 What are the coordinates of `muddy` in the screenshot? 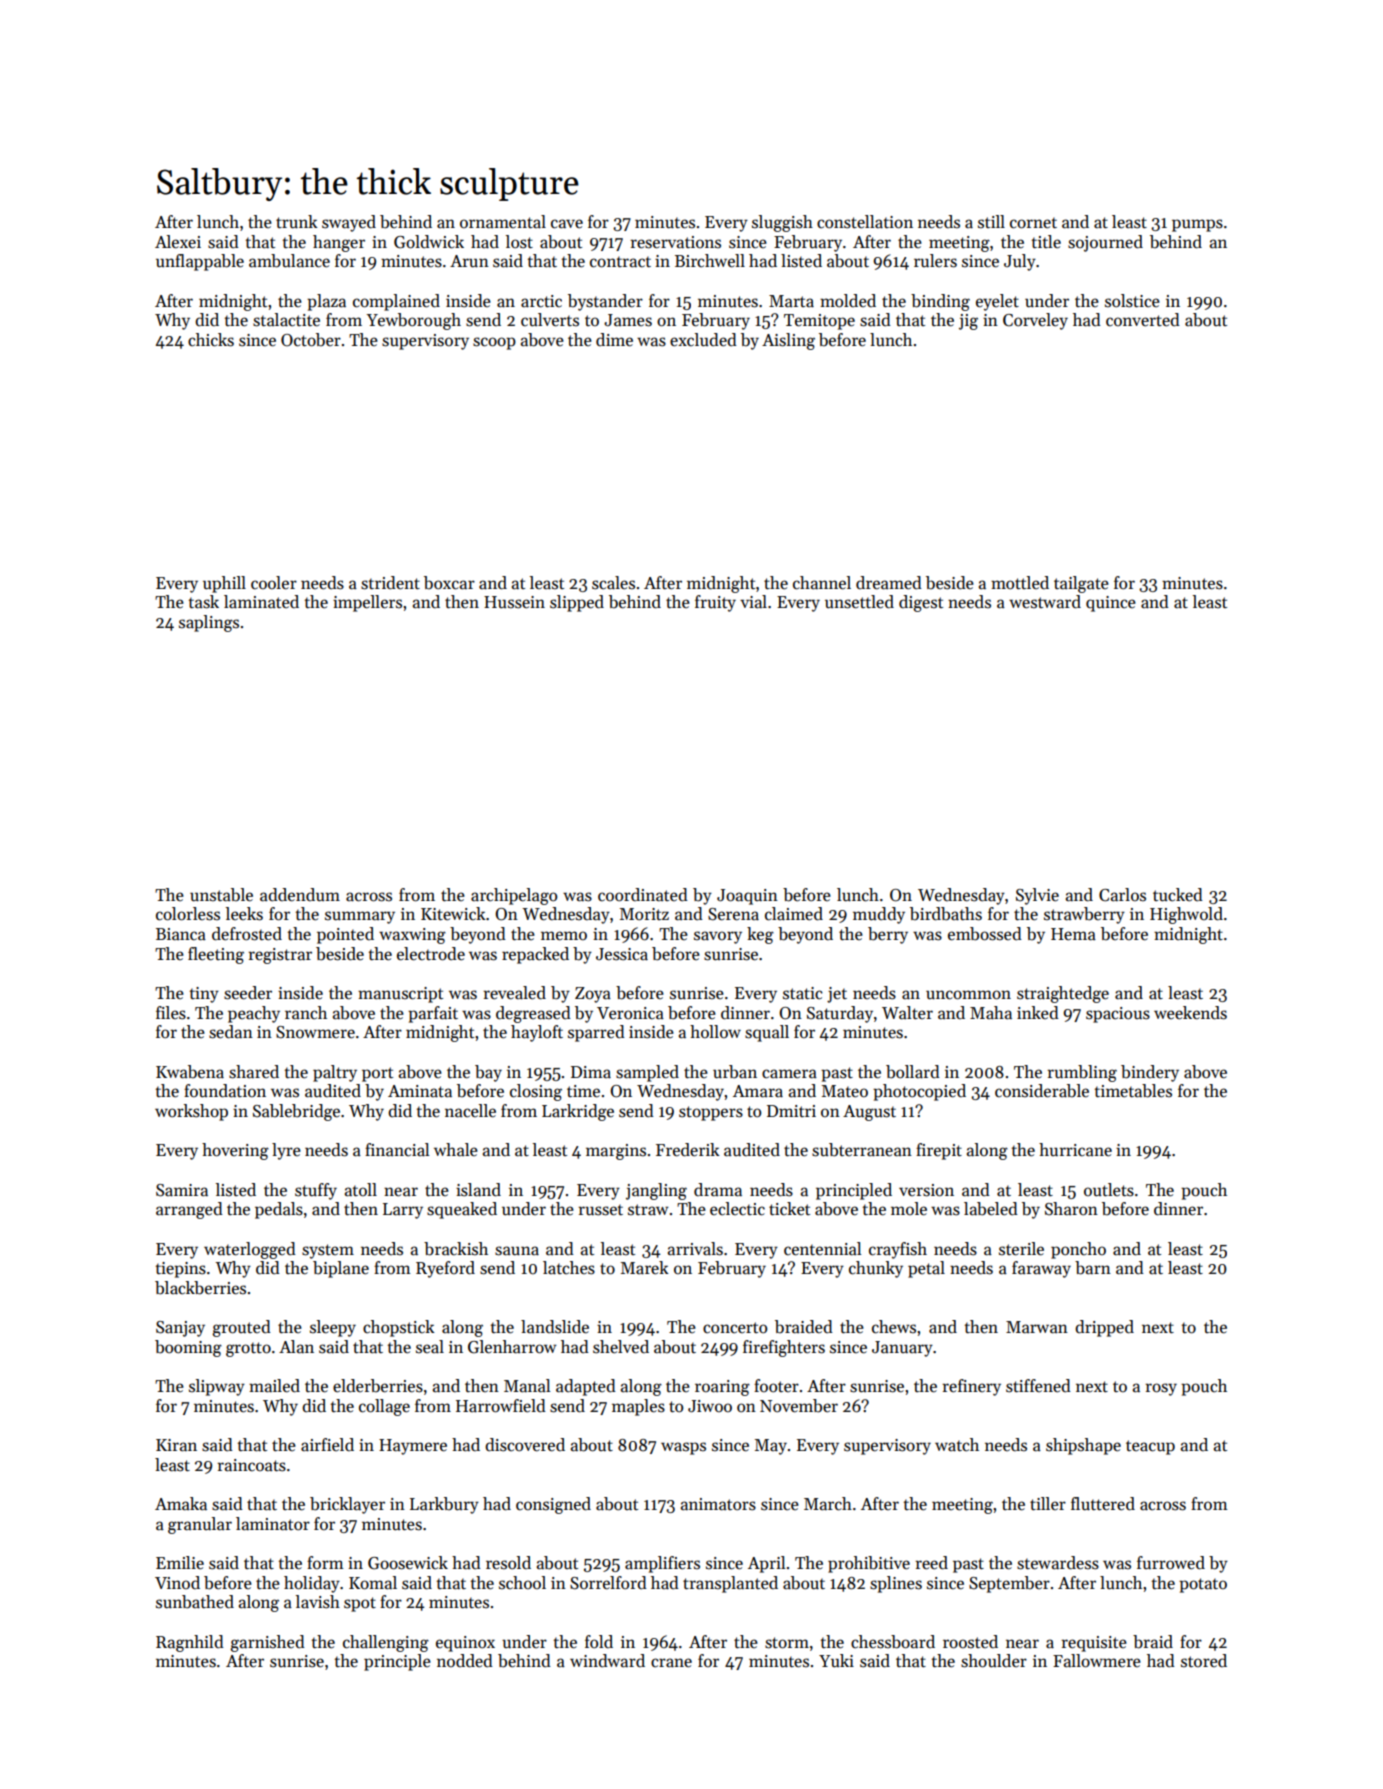 It's located at (879, 915).
